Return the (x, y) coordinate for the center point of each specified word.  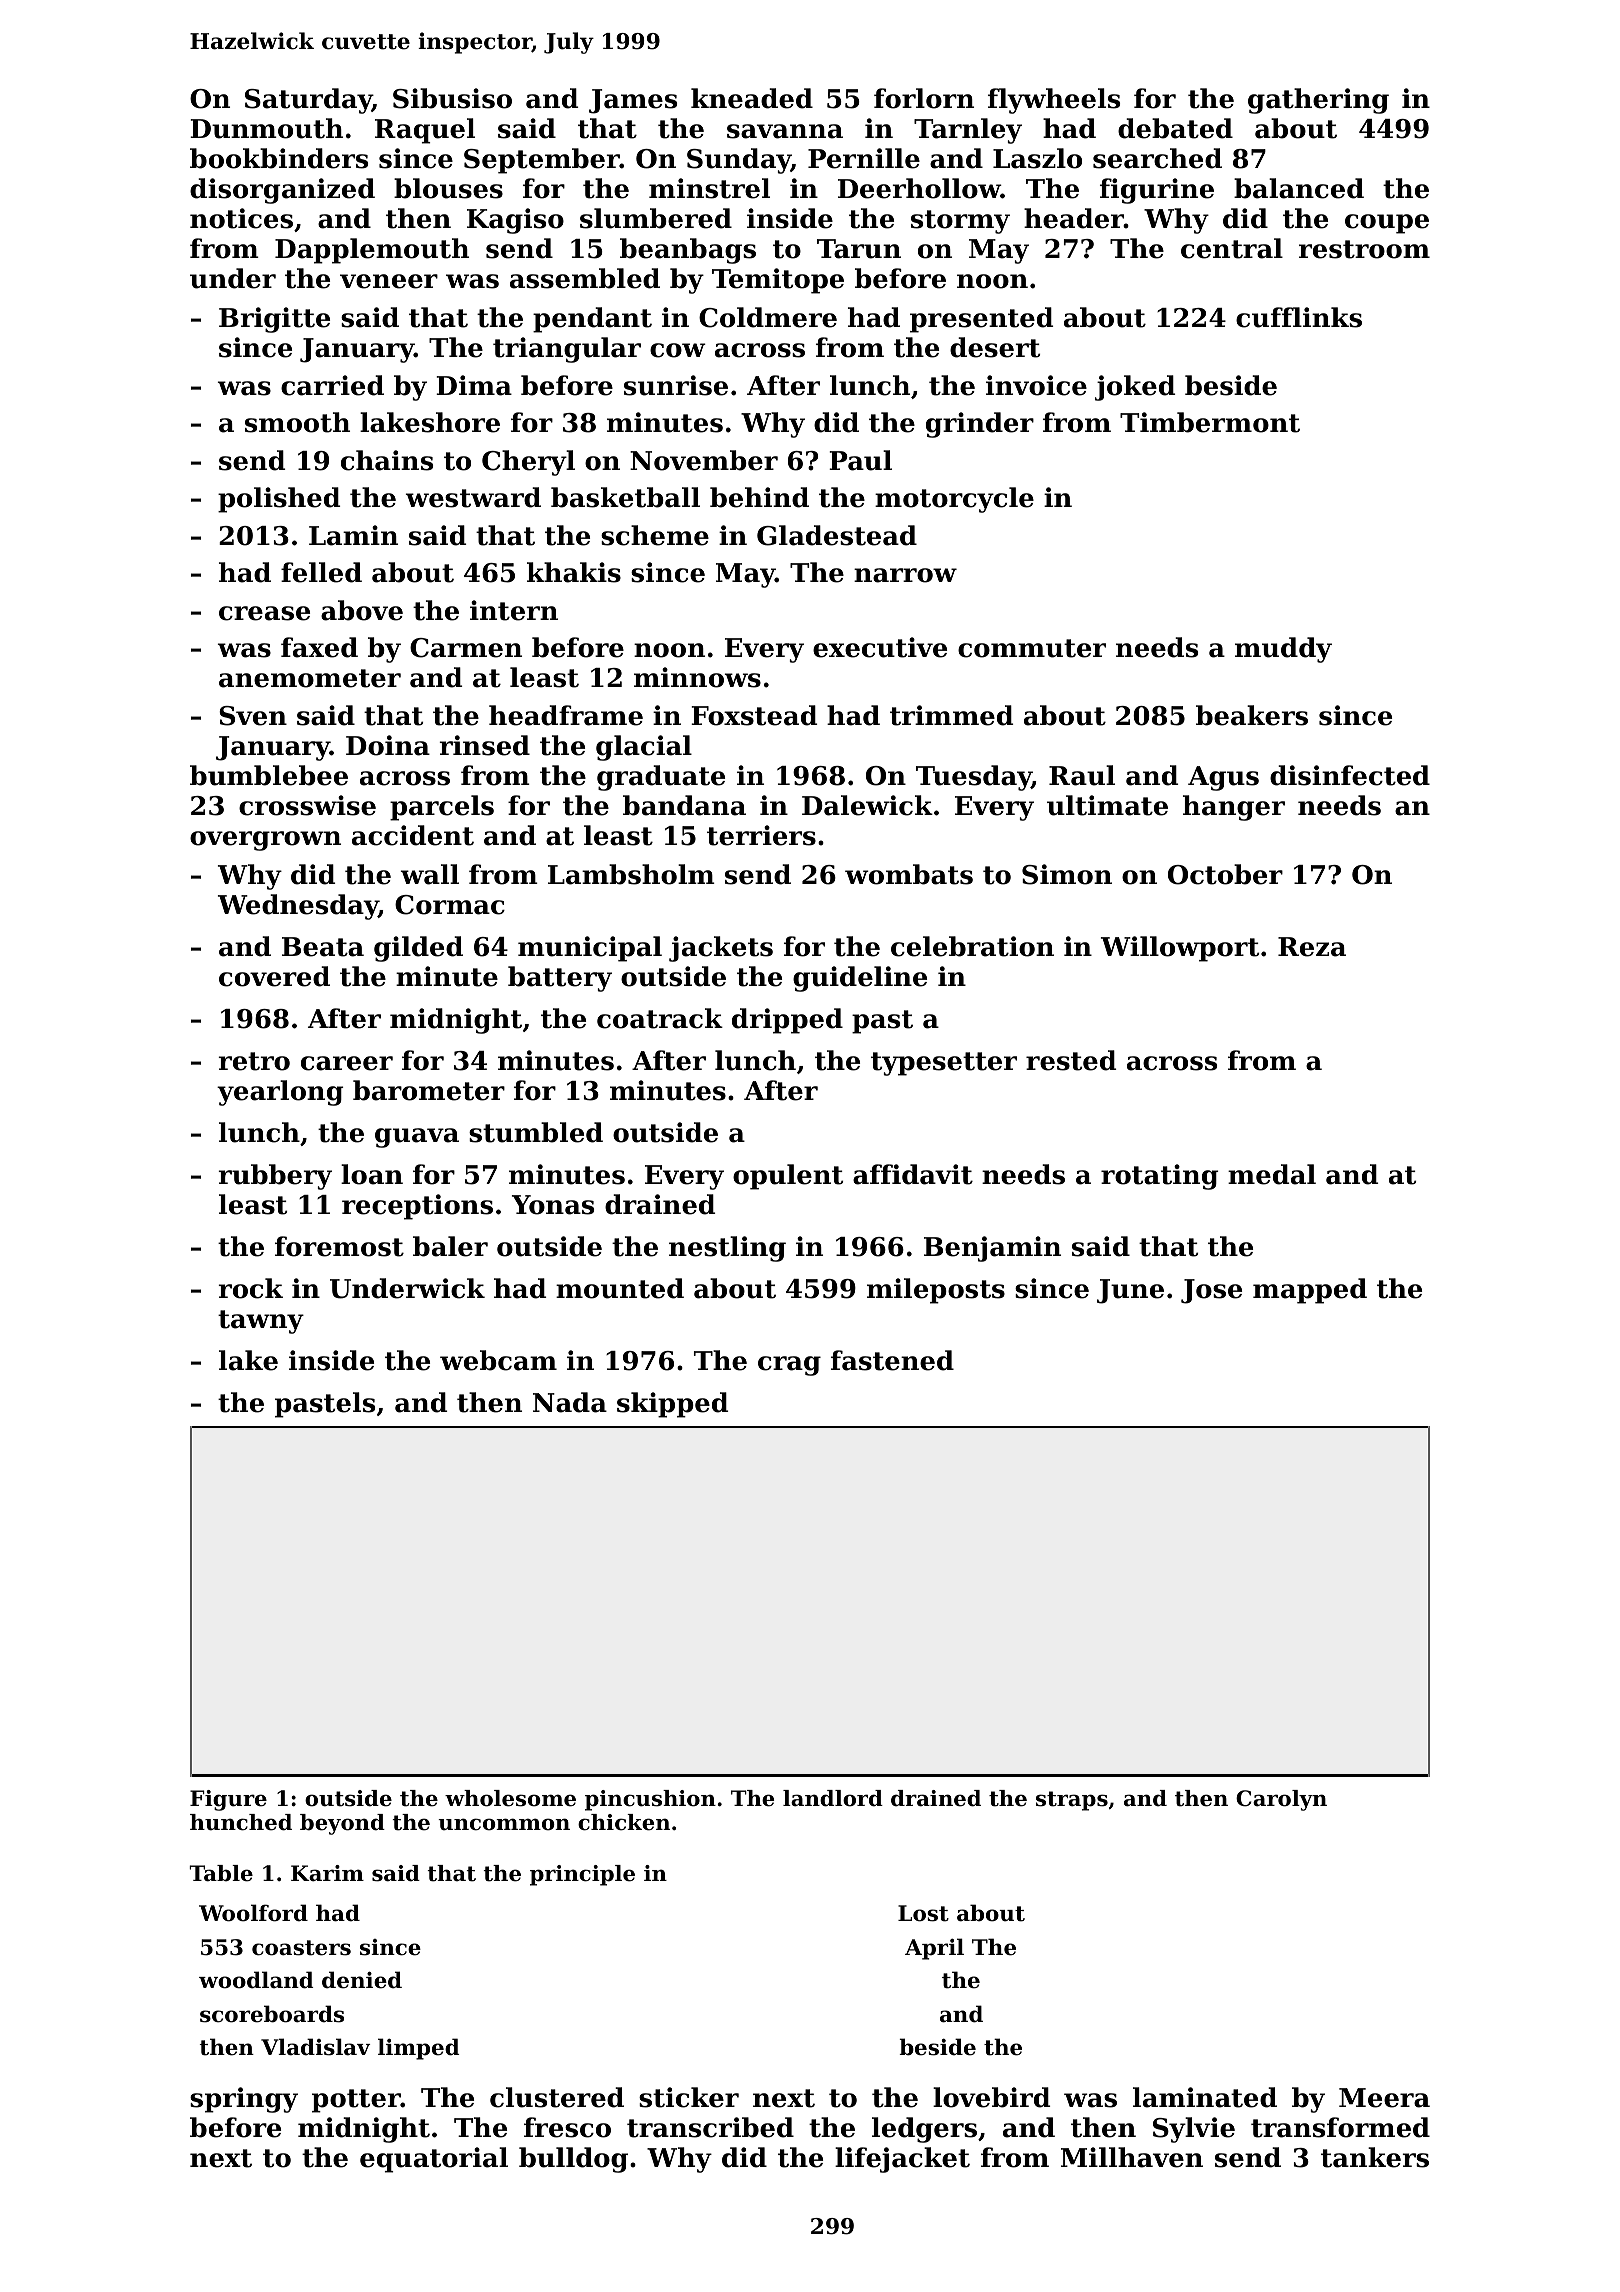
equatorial (434, 2160)
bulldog (573, 2160)
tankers (1375, 2157)
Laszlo (1037, 158)
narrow (905, 575)
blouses (448, 188)
